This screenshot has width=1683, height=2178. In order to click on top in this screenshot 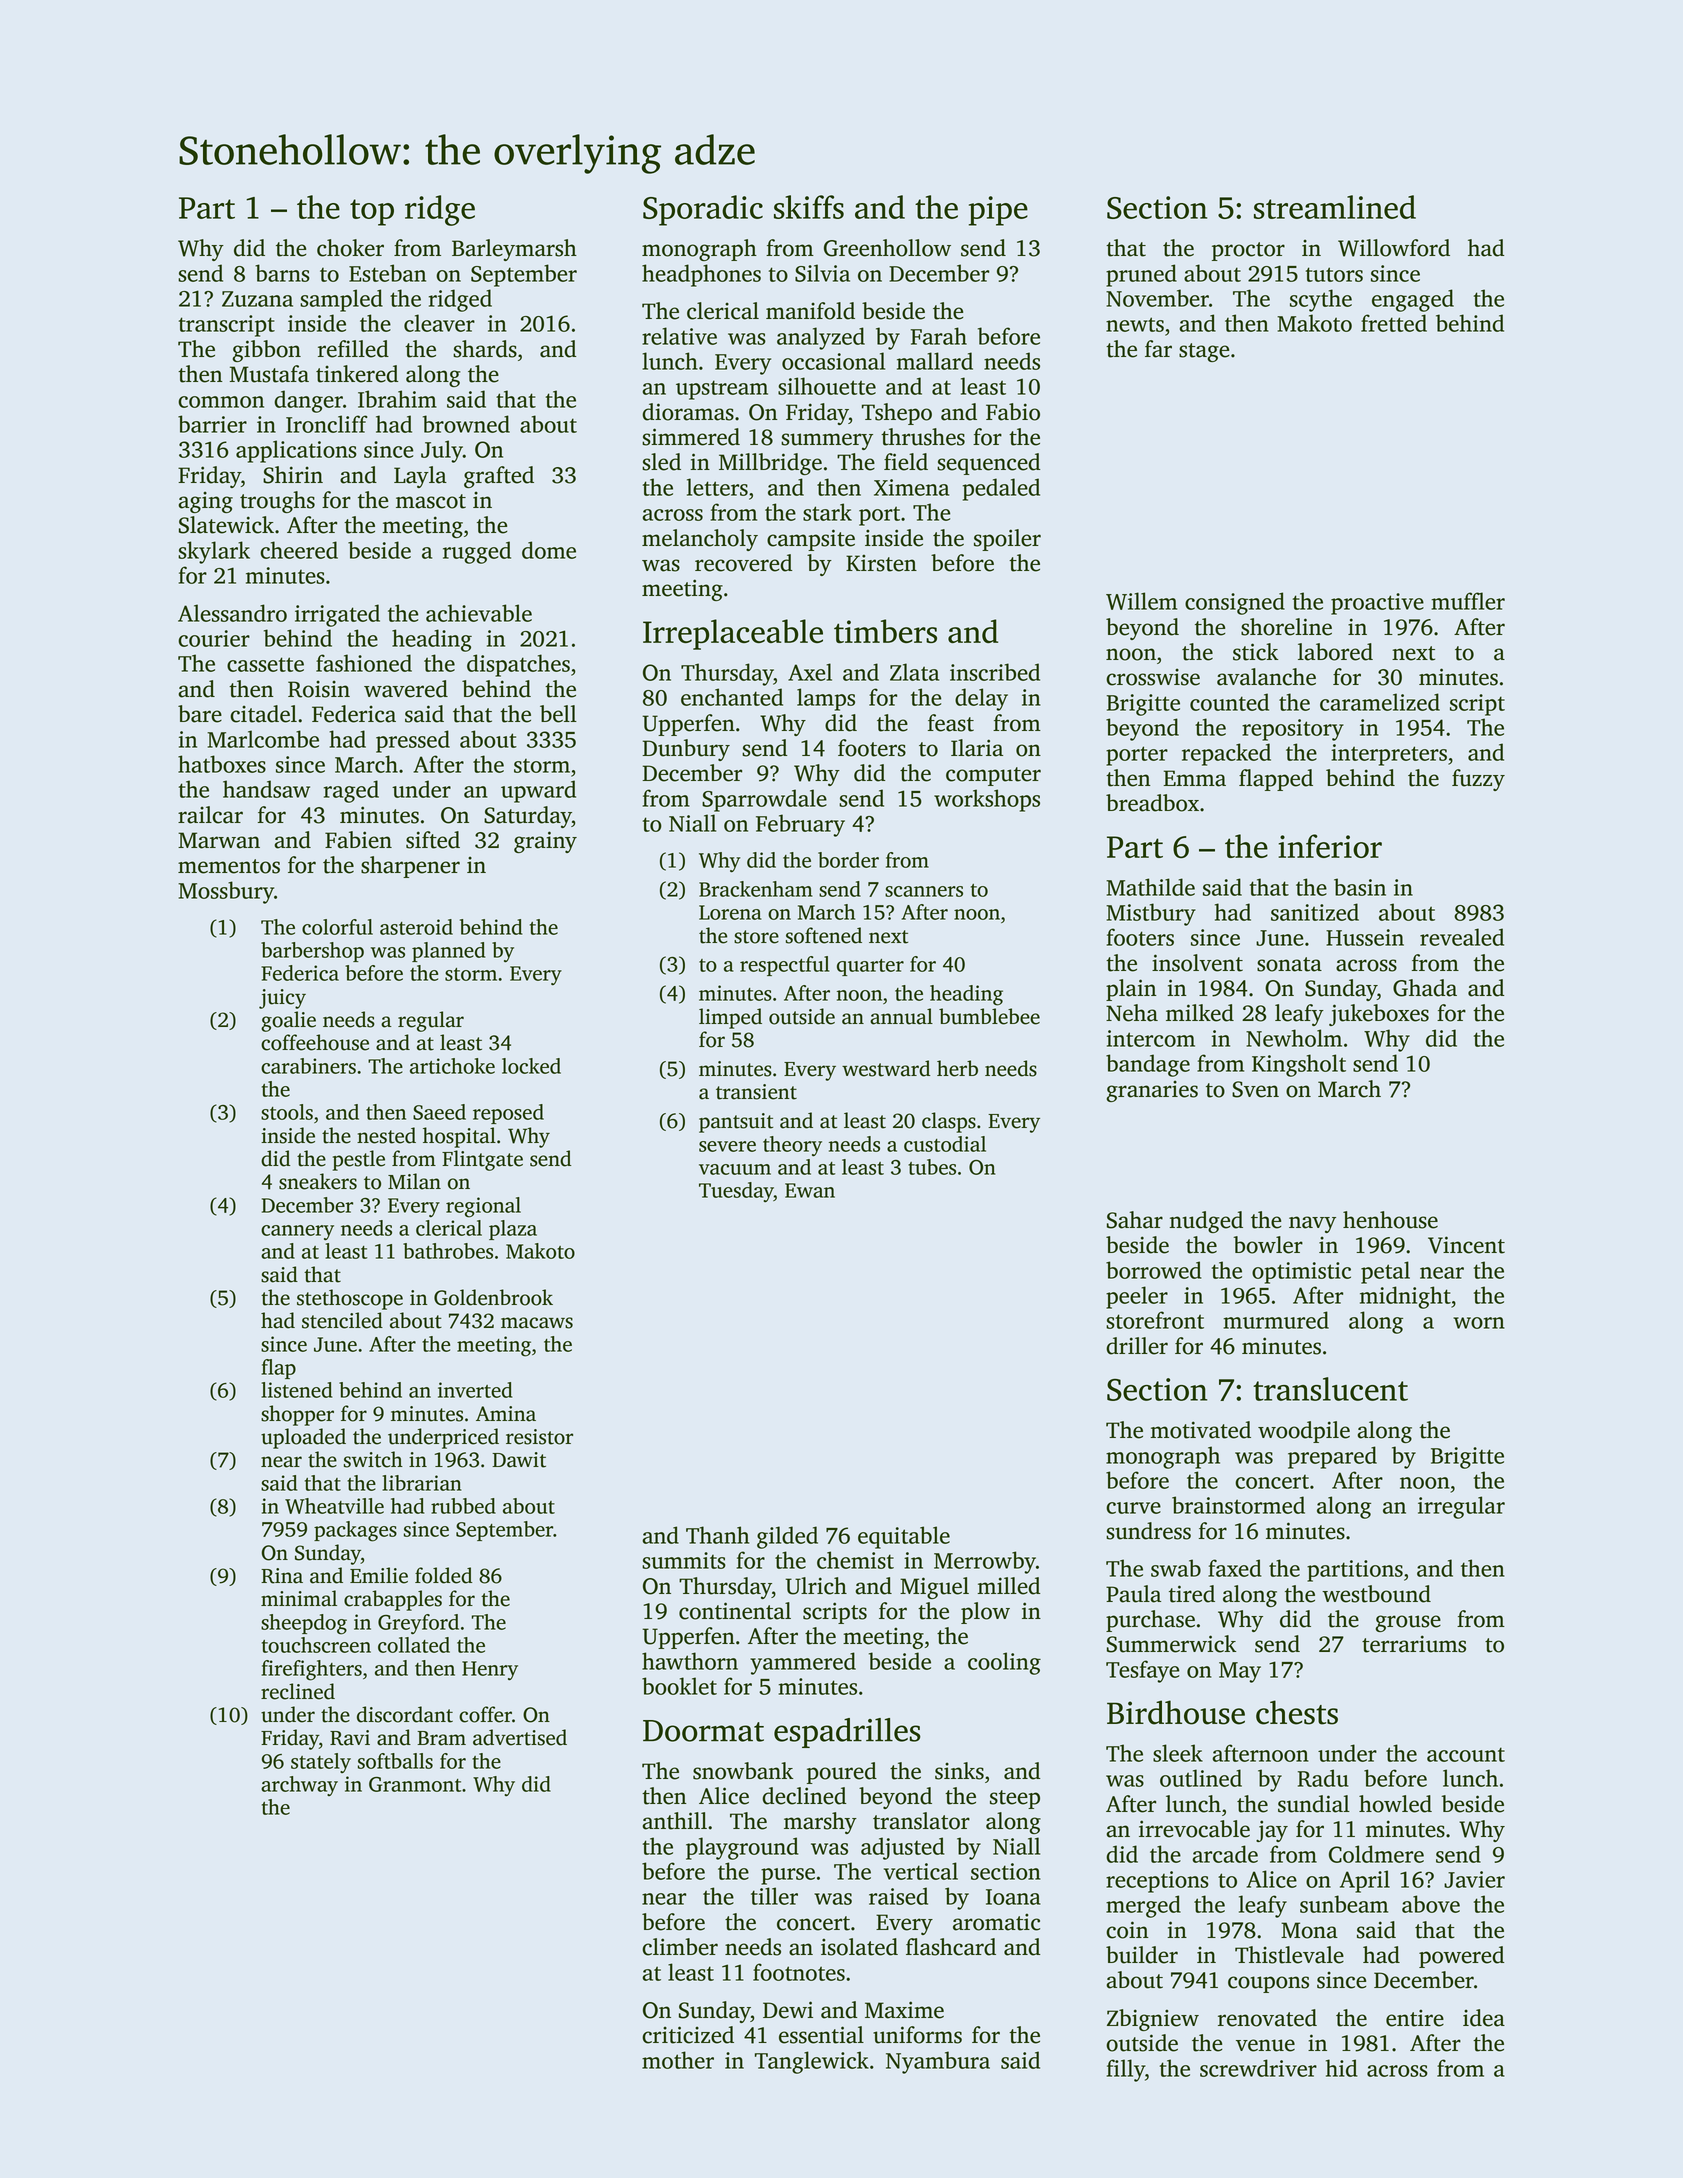, I will do `click(372, 212)`.
